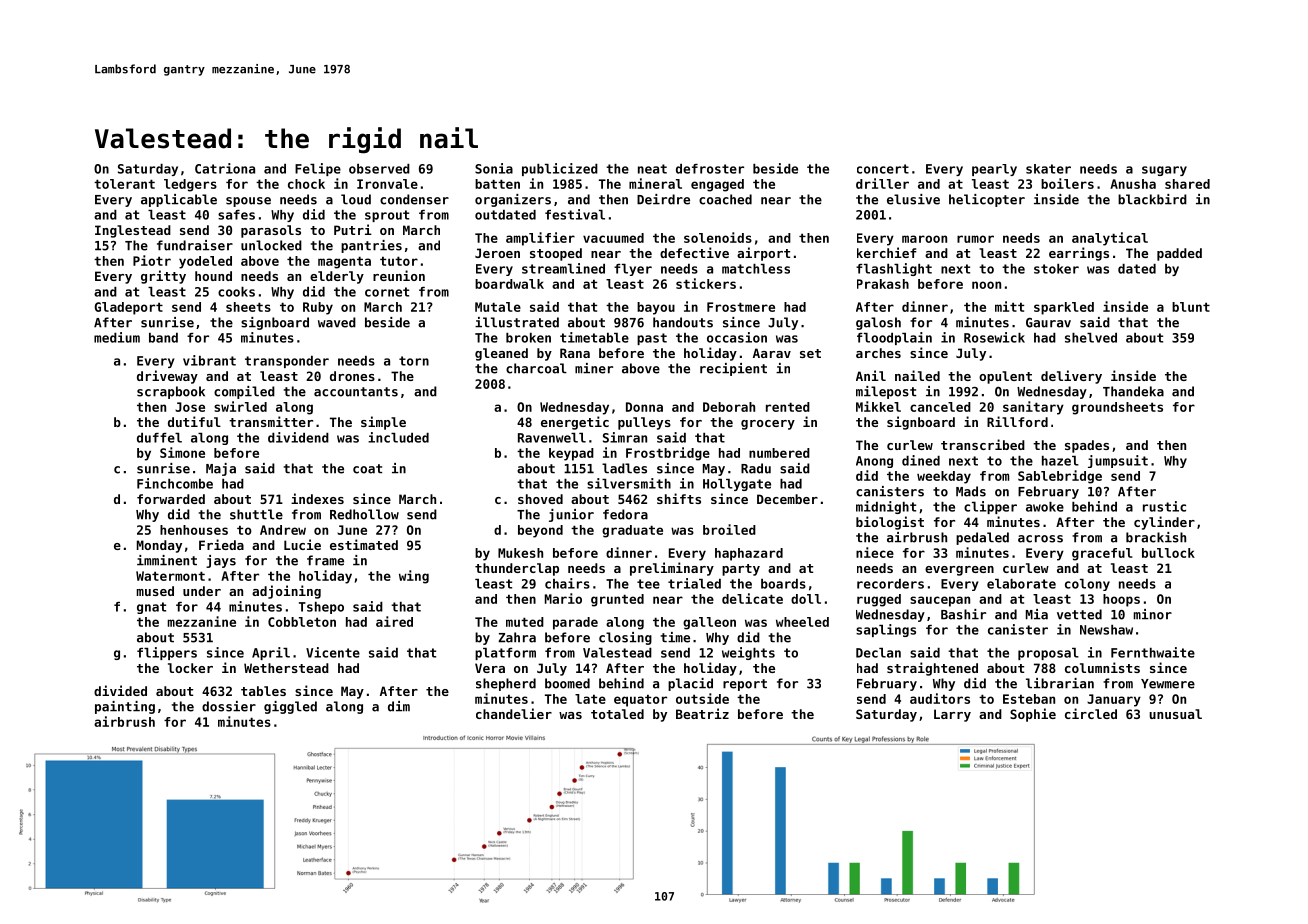  Describe the element at coordinates (318, 169) in the screenshot. I see `Felipe` at that location.
